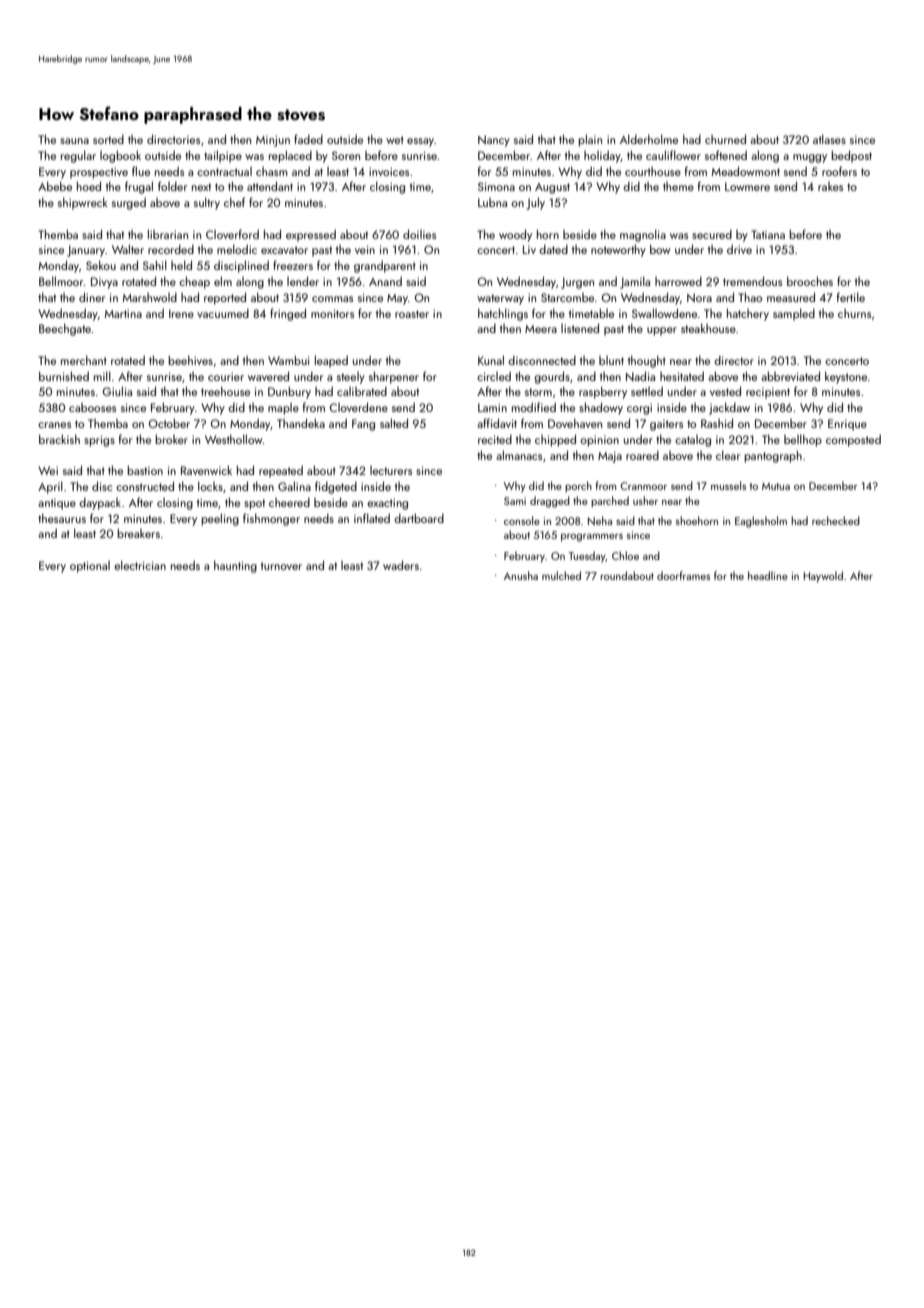 This screenshot has width=924, height=1308. I want to click on tailpipe, so click(223, 156).
